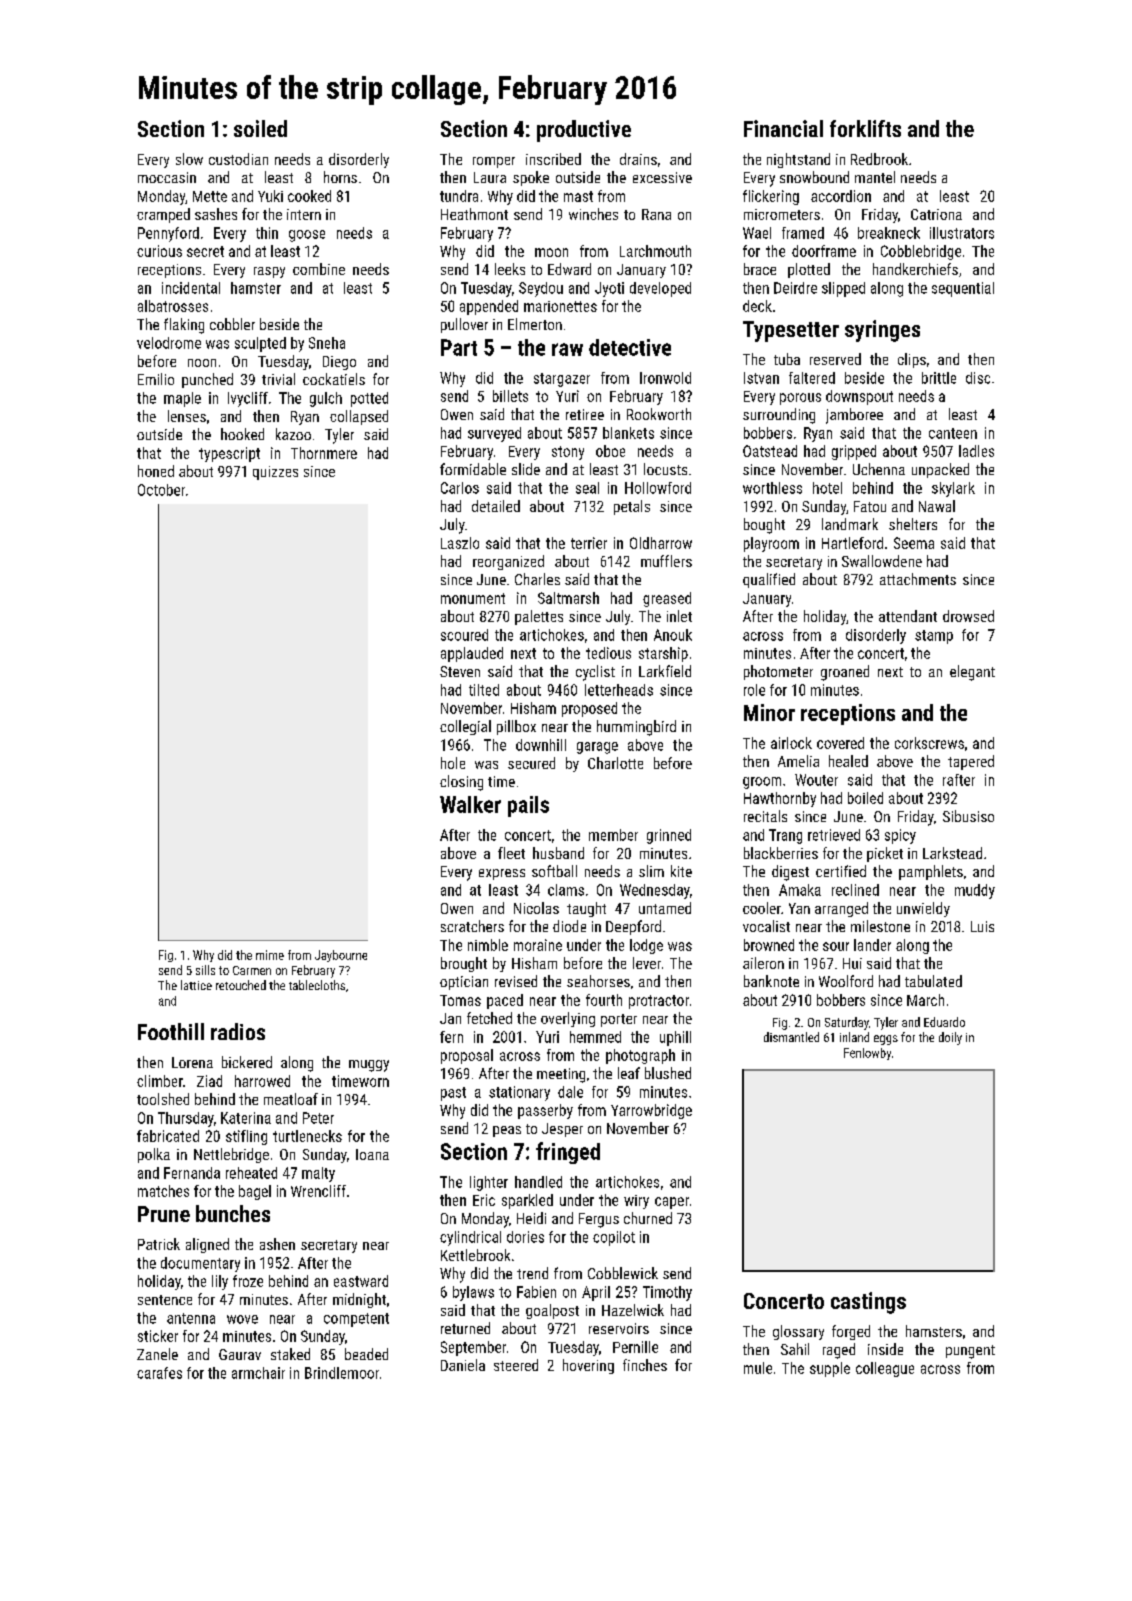  Describe the element at coordinates (154, 1155) in the screenshot. I see `polka` at that location.
